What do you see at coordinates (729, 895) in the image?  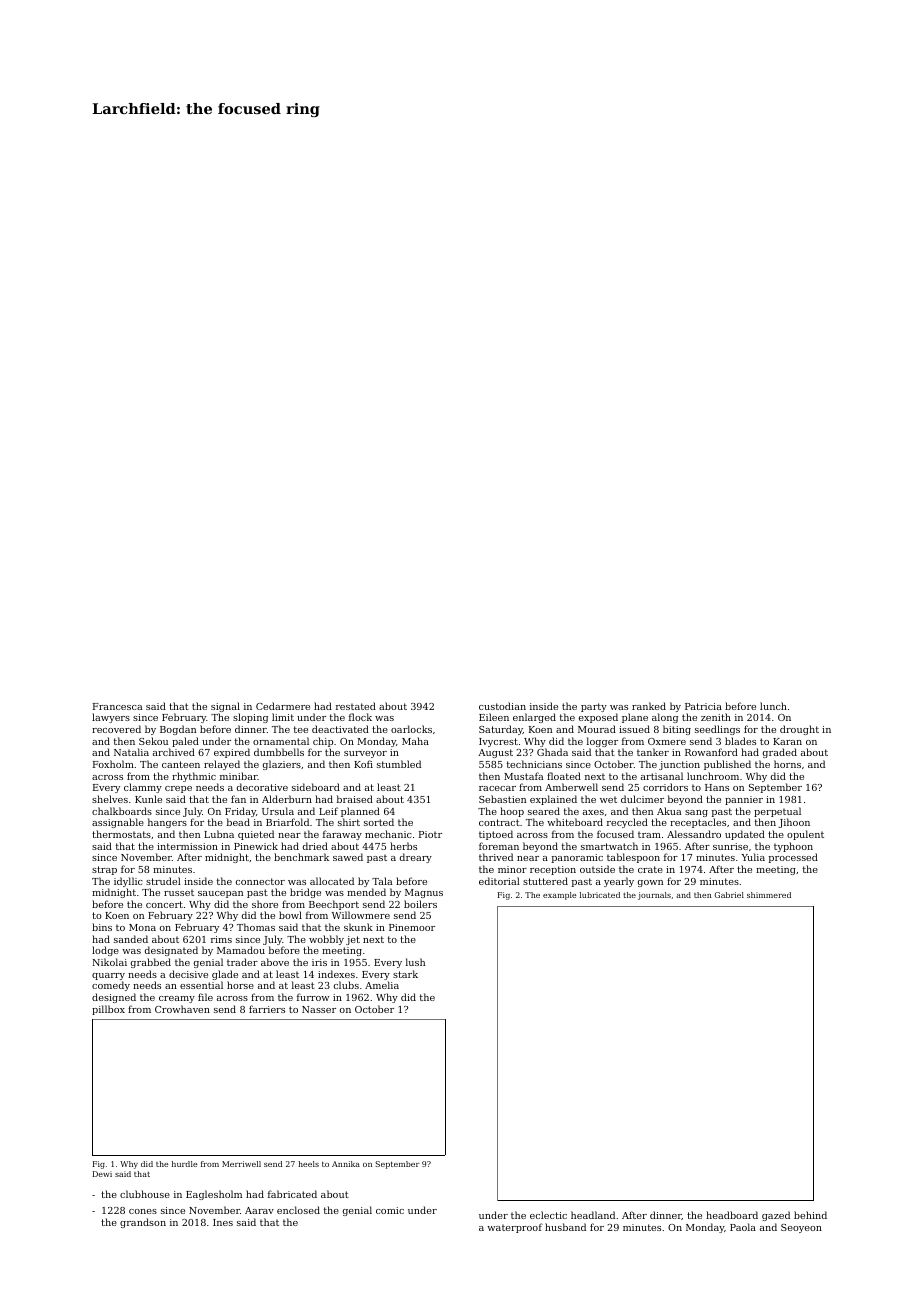 I see `Gabriel` at bounding box center [729, 895].
